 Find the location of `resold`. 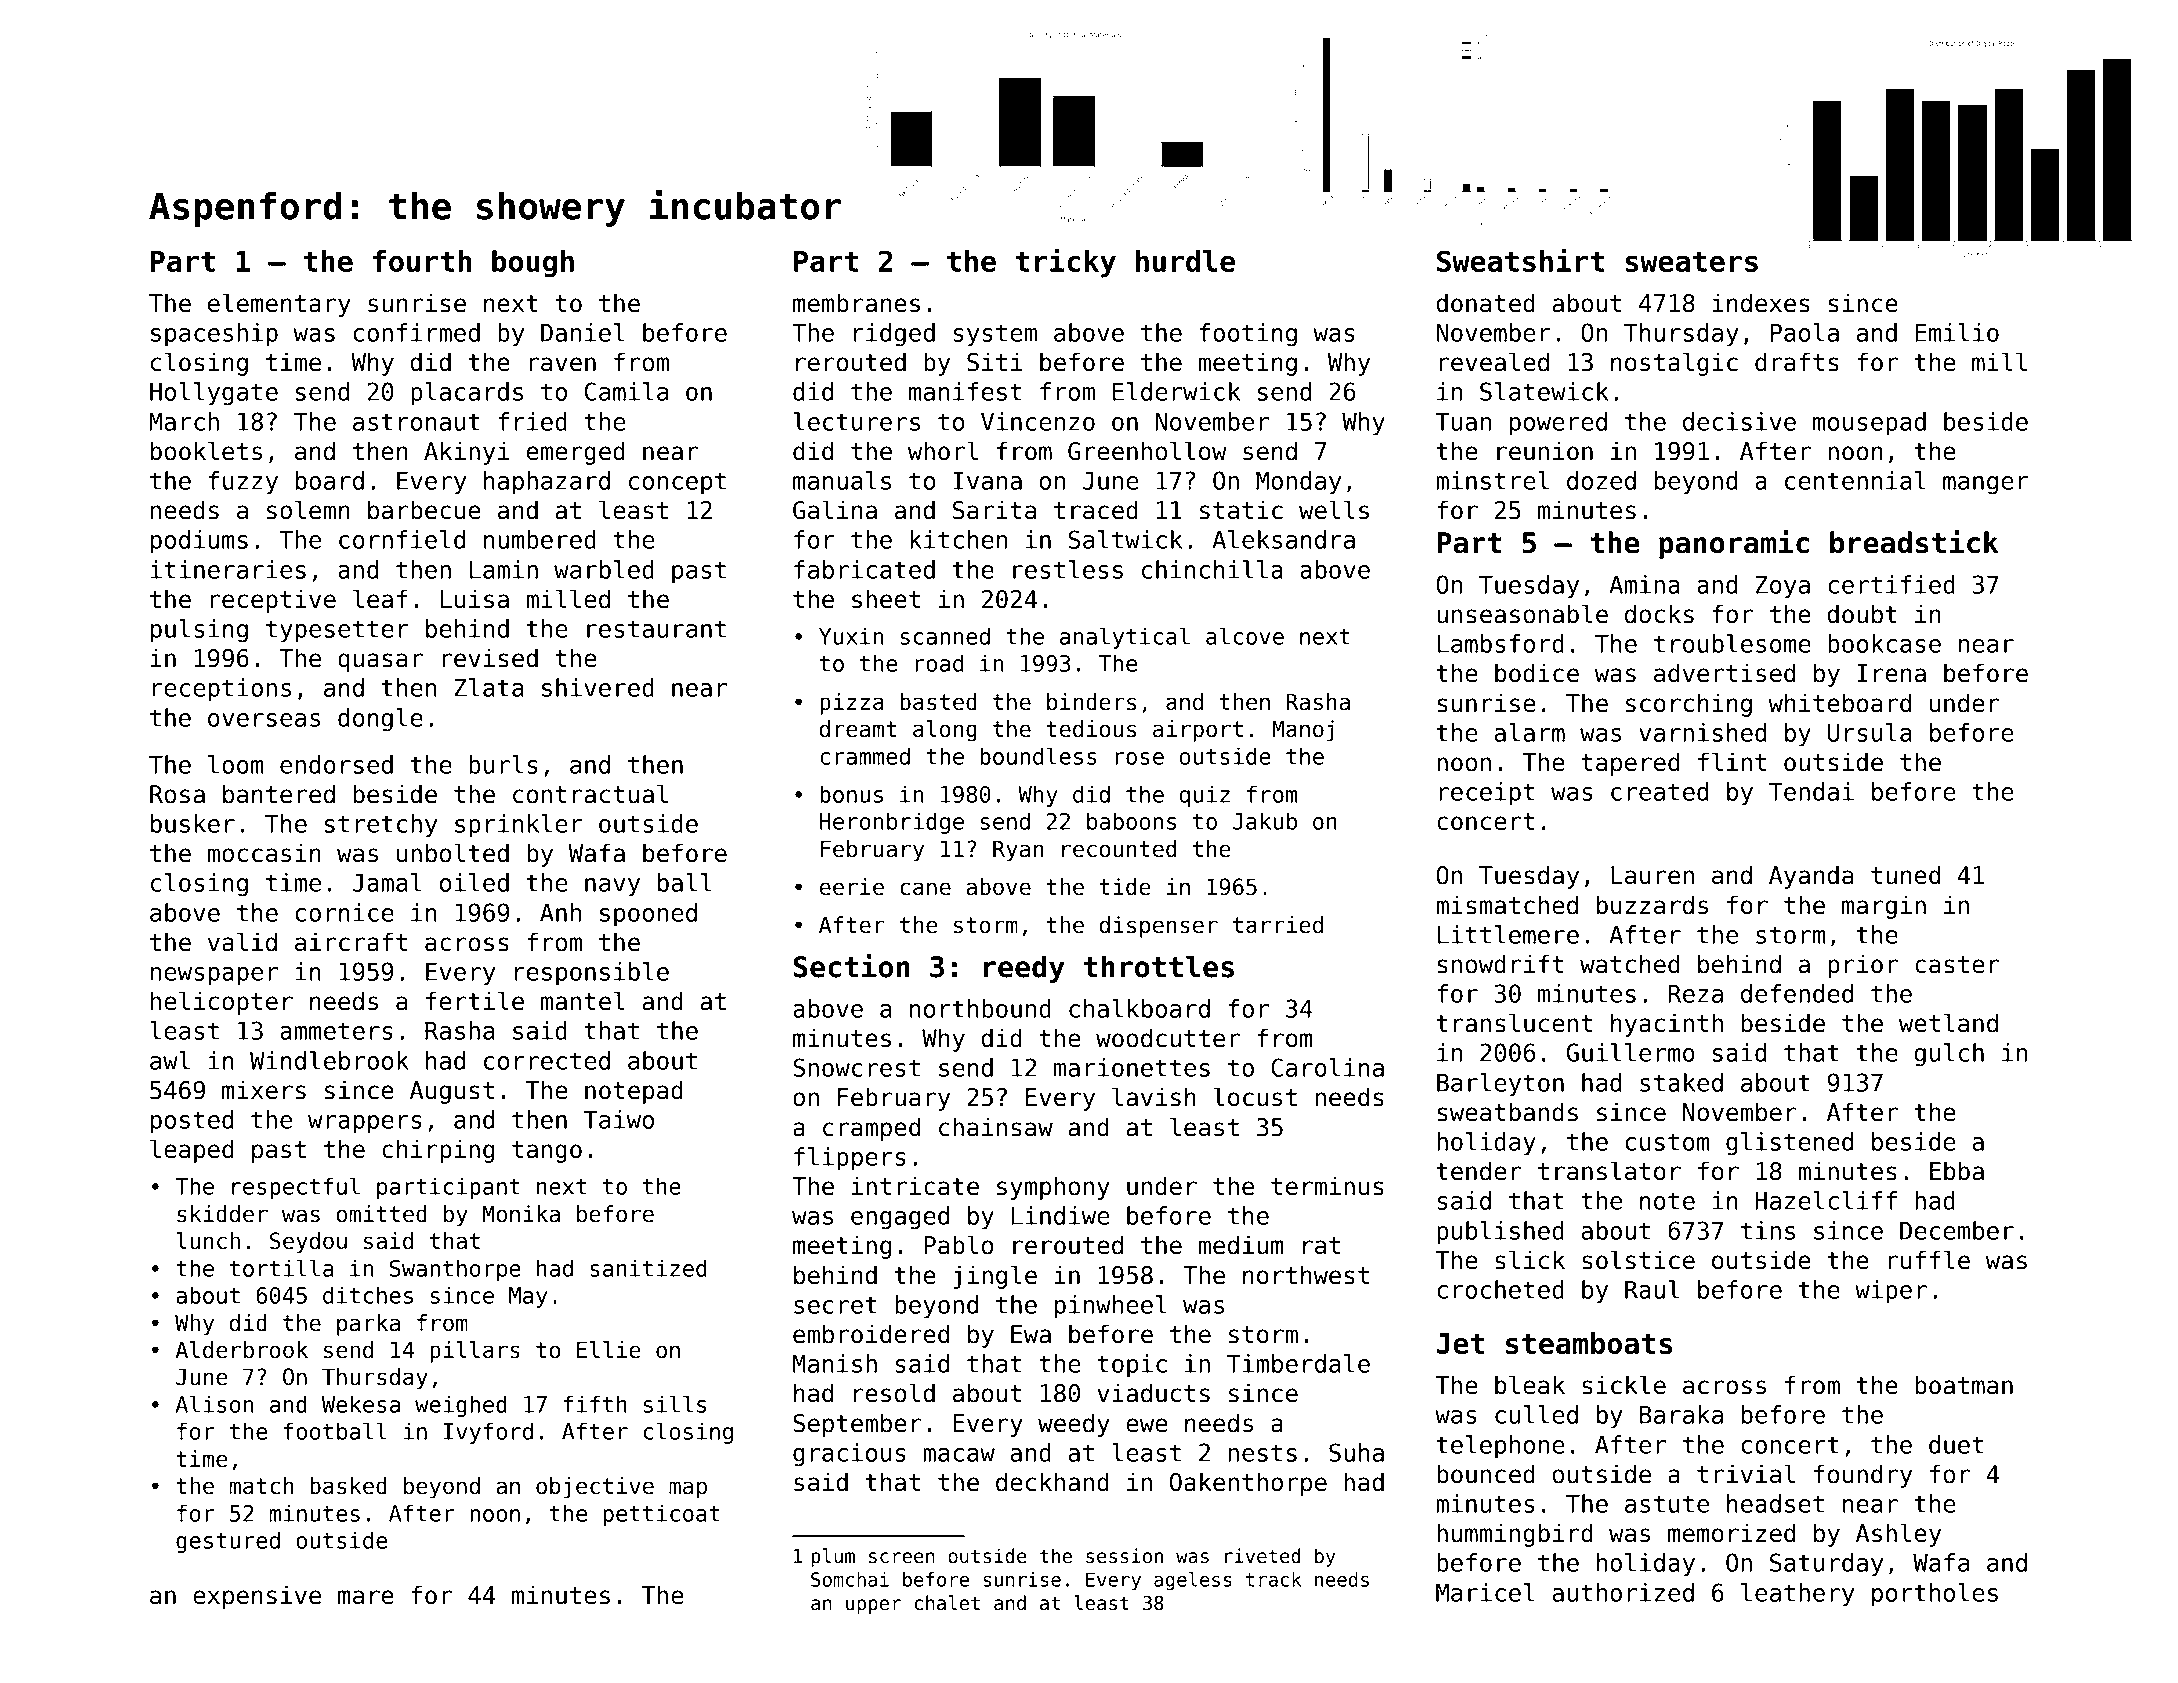

resold is located at coordinates (894, 1393).
